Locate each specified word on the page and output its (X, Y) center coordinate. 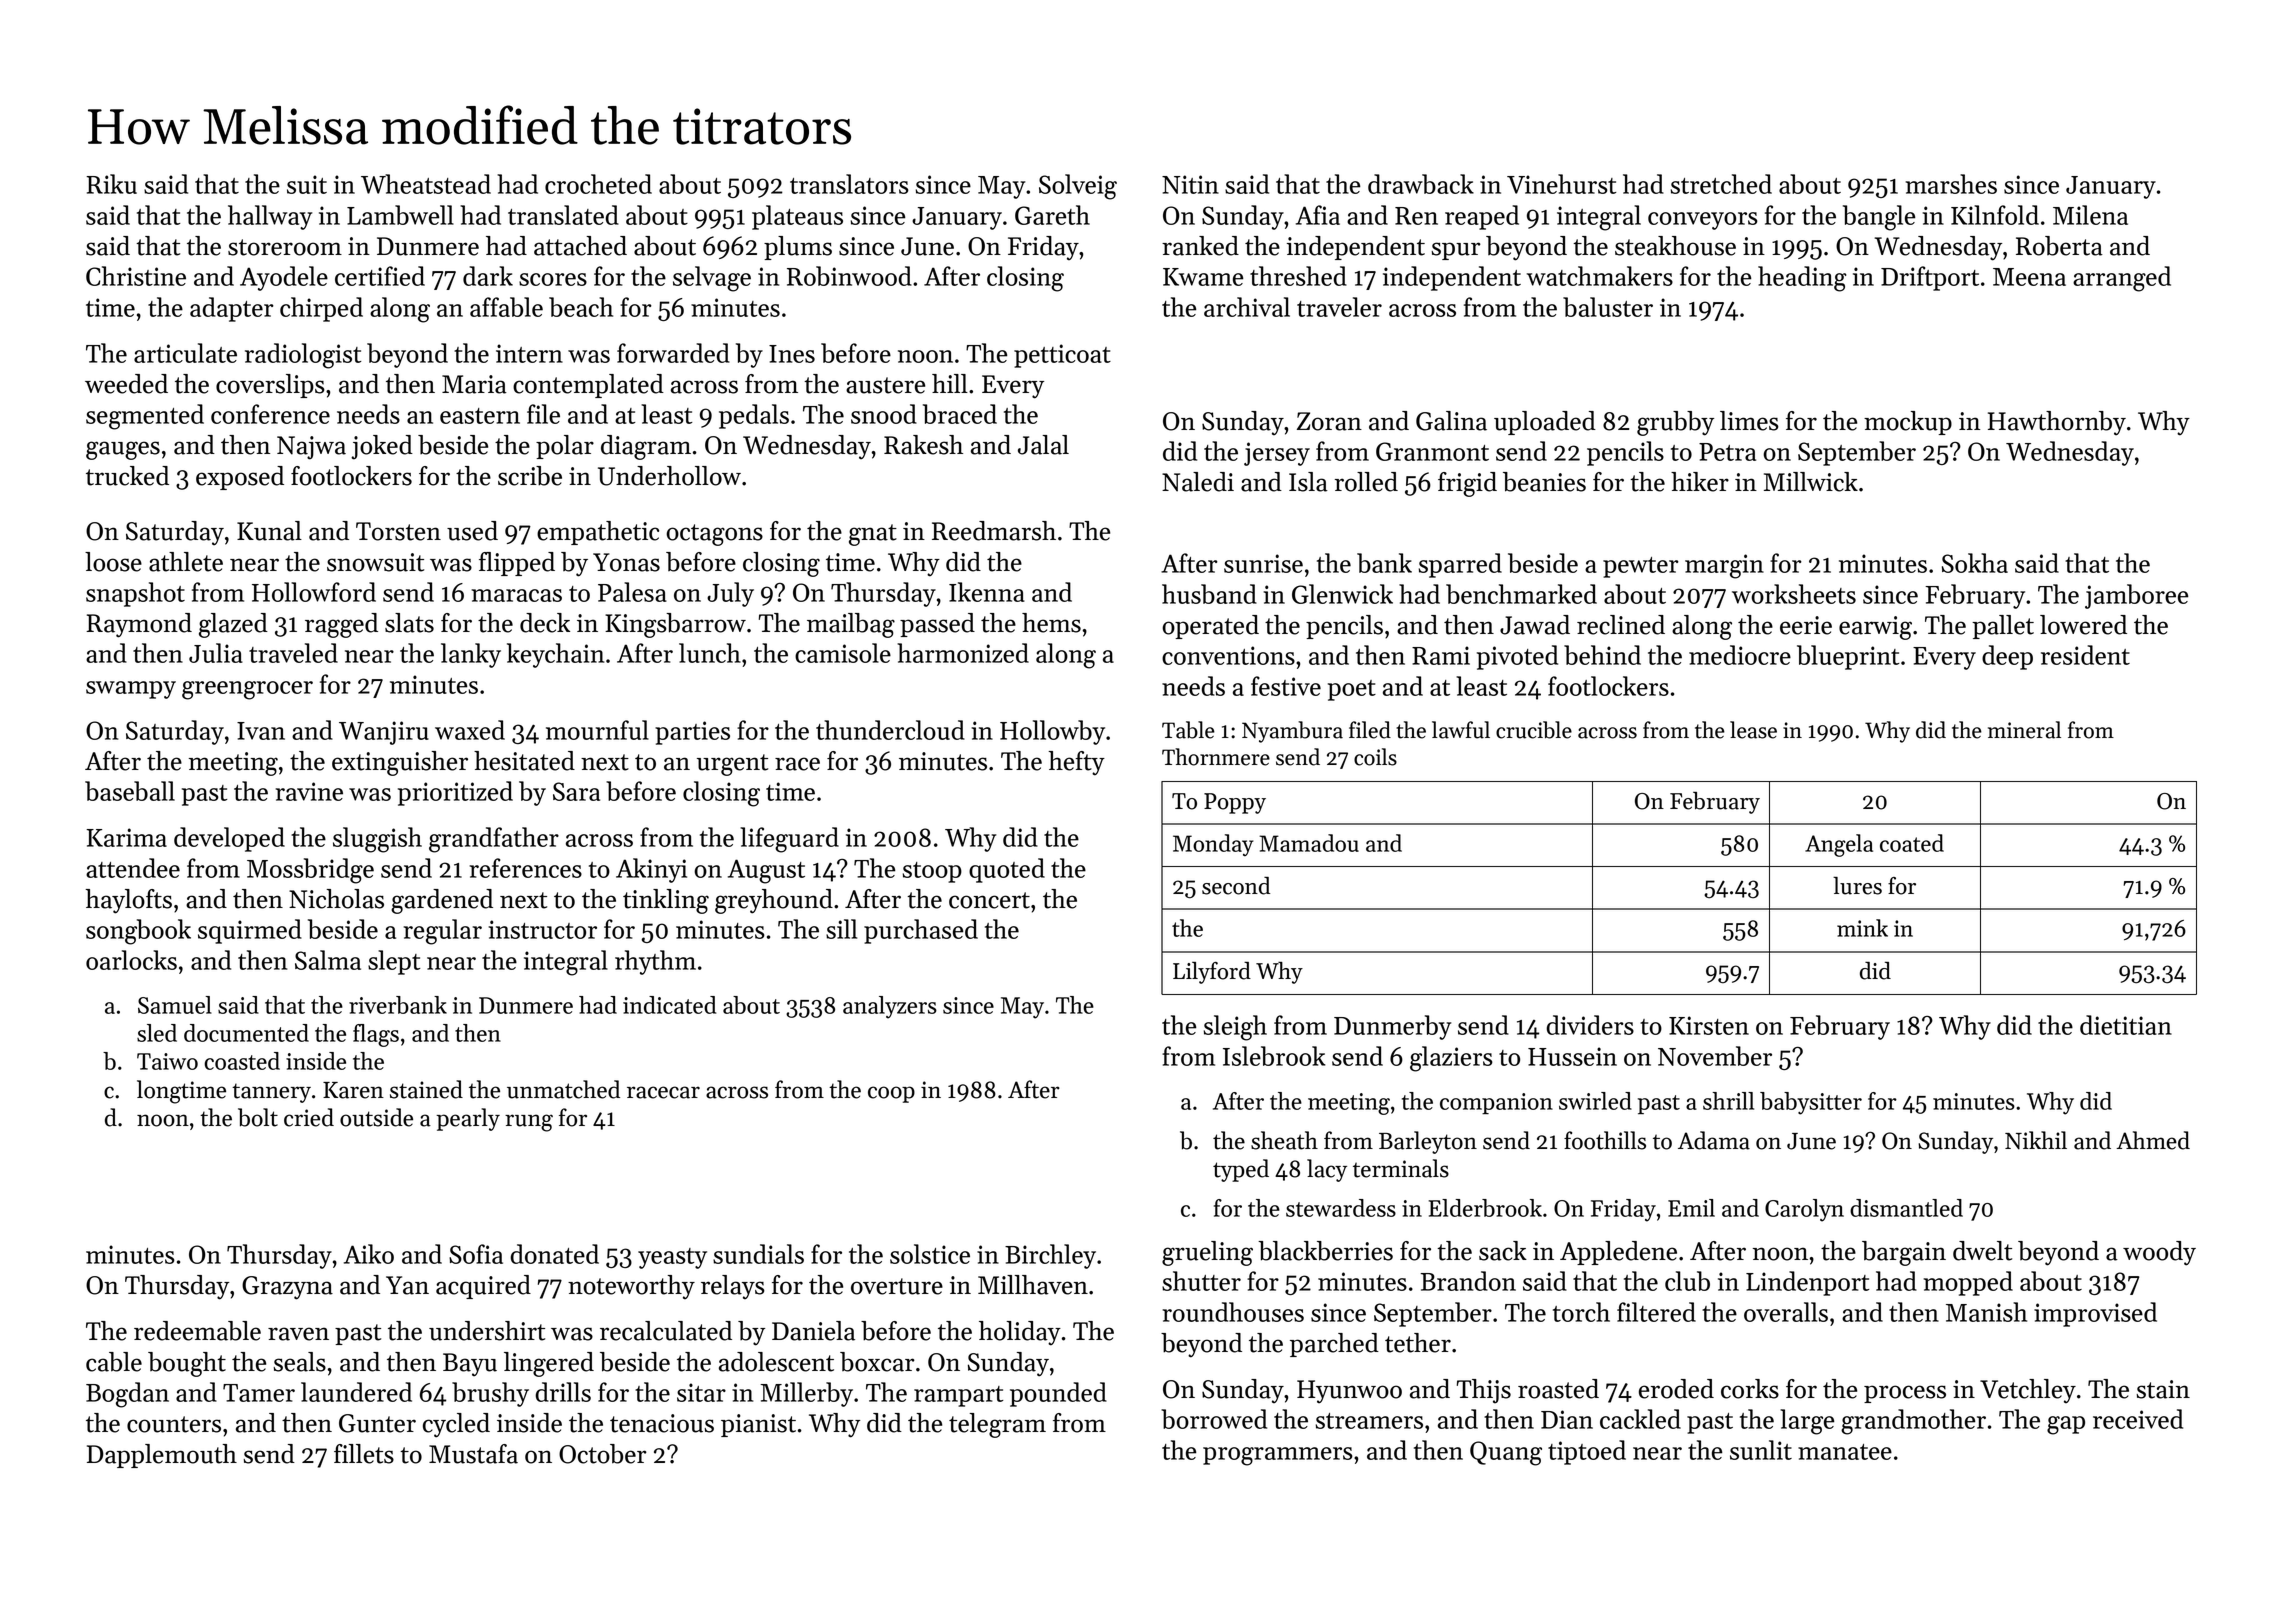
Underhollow (669, 476)
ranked (1200, 246)
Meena (2029, 277)
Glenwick (1342, 594)
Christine (136, 276)
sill (841, 929)
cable (114, 1362)
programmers (1278, 1456)
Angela (1839, 845)
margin (1724, 566)
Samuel (175, 1005)
